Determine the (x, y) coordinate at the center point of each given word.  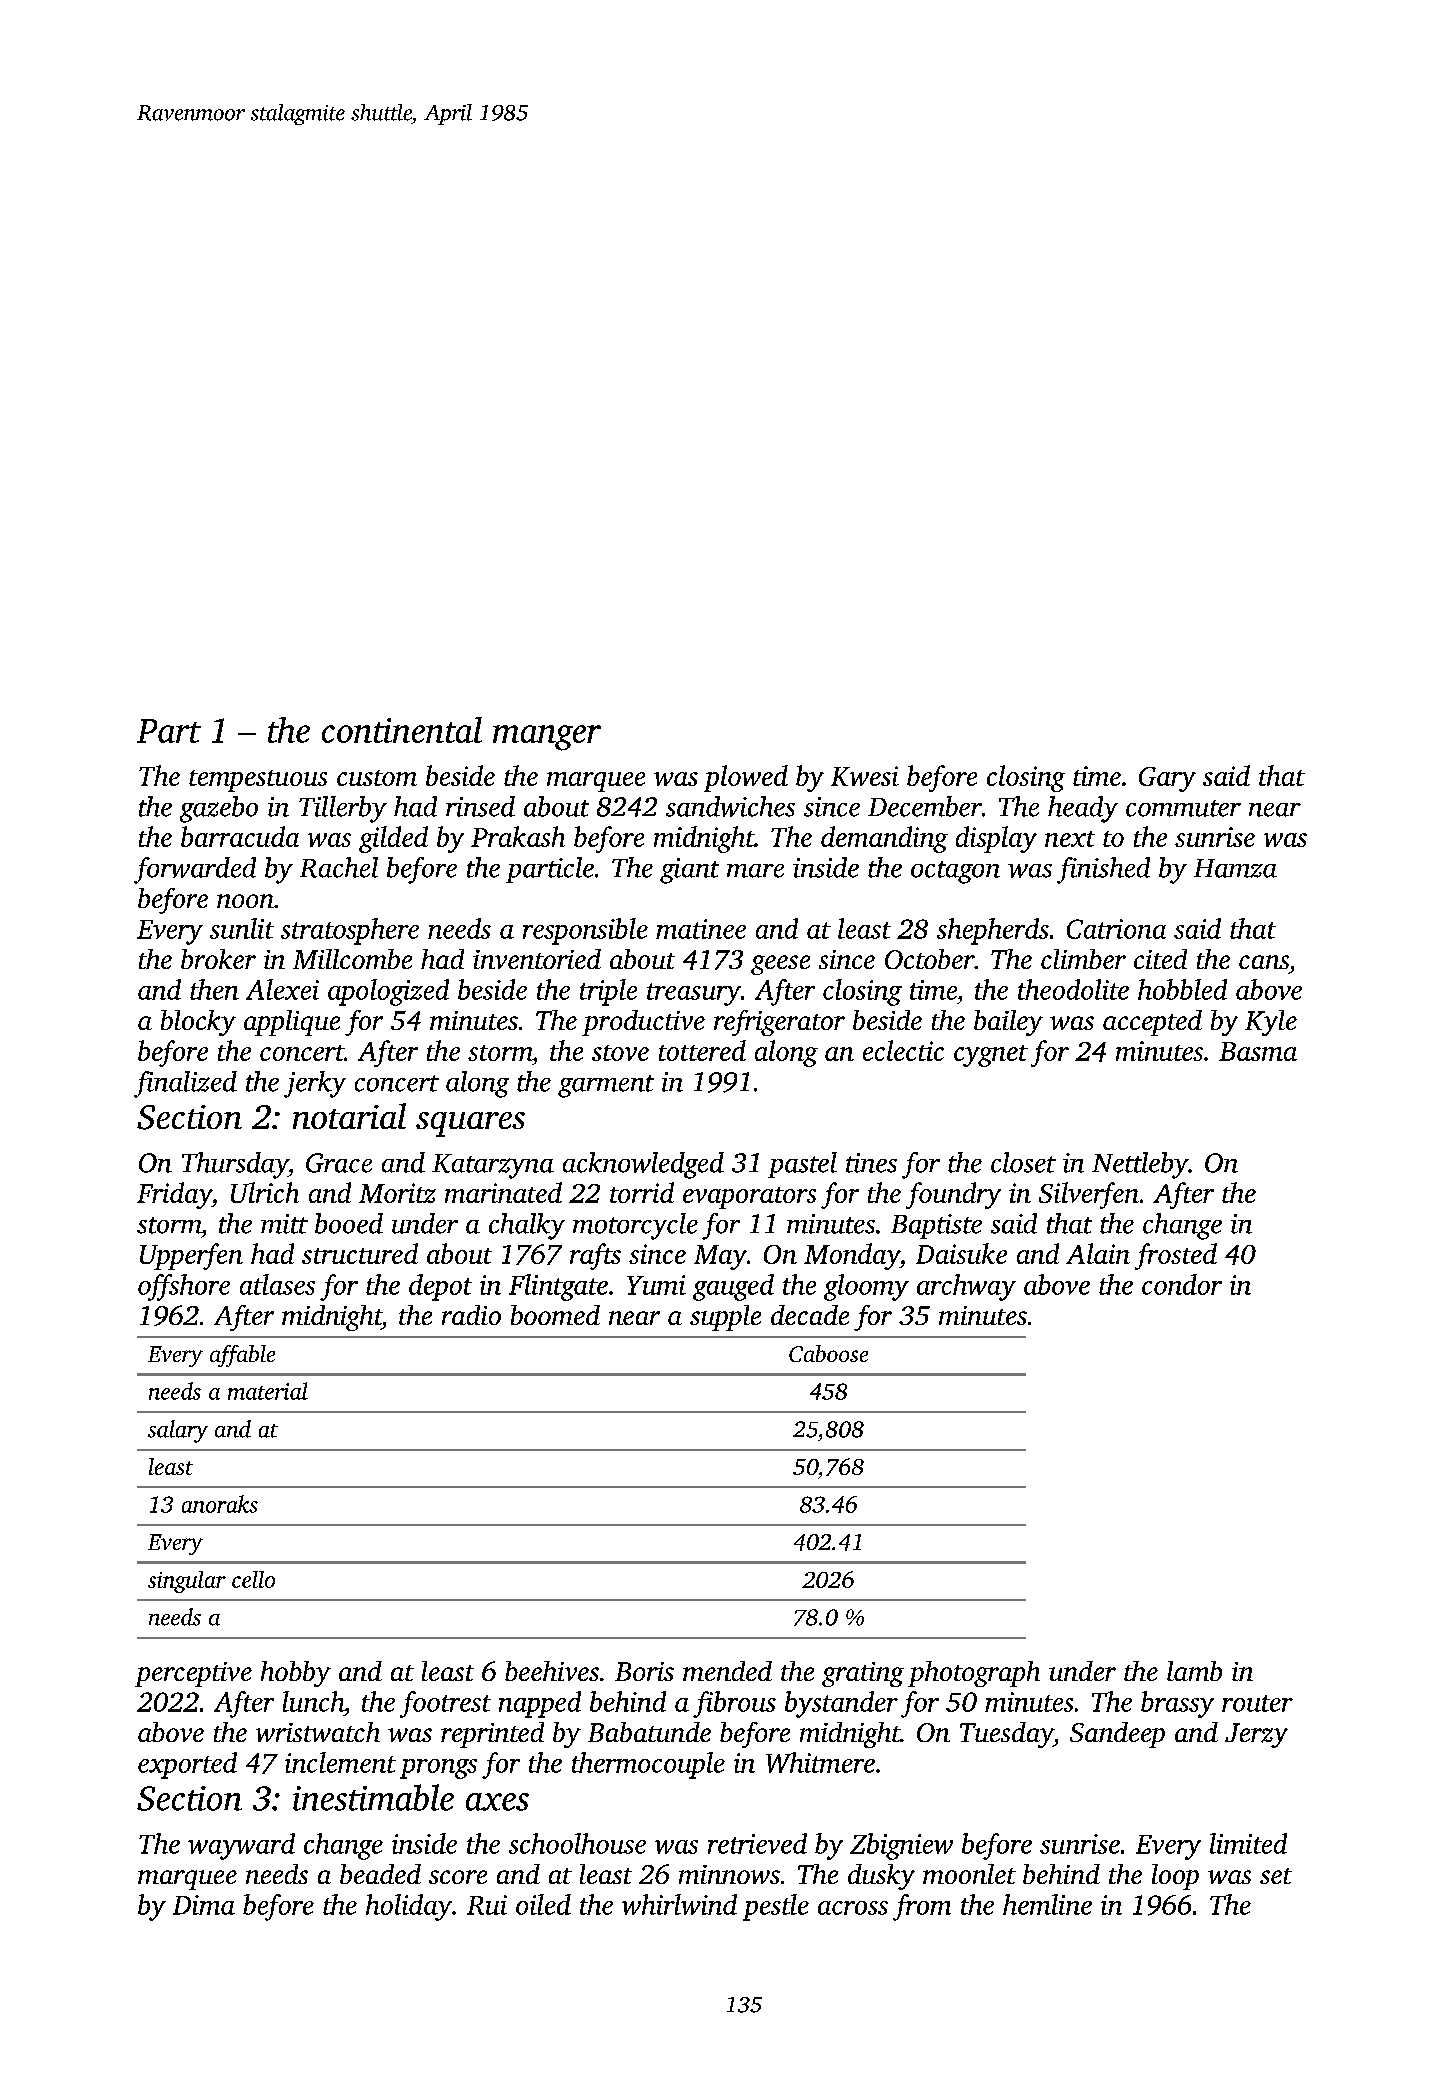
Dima (204, 1905)
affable (242, 1356)
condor (1182, 1284)
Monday (852, 1256)
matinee (701, 929)
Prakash (518, 836)
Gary (1167, 779)
